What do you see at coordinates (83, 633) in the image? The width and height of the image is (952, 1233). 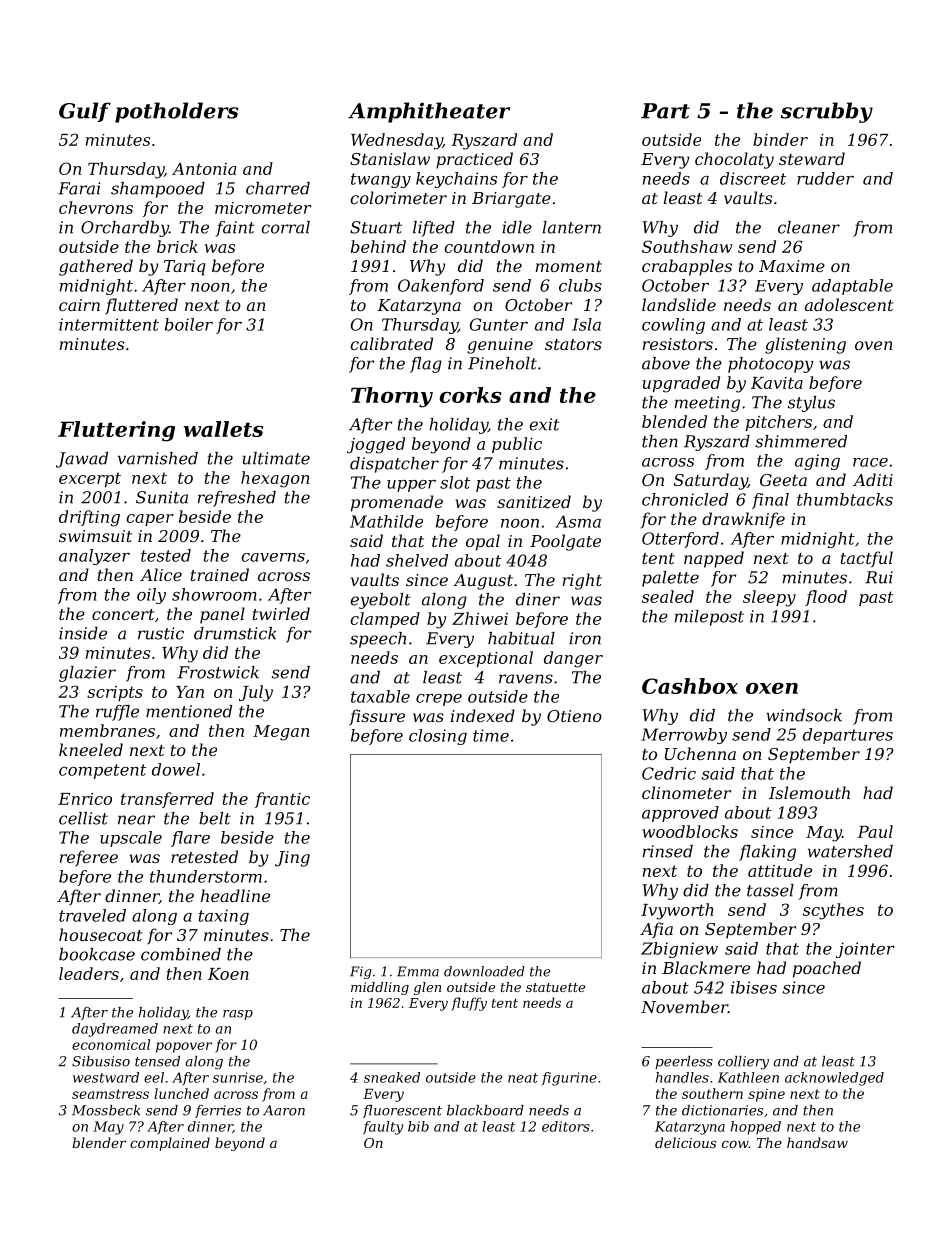 I see `inside` at bounding box center [83, 633].
